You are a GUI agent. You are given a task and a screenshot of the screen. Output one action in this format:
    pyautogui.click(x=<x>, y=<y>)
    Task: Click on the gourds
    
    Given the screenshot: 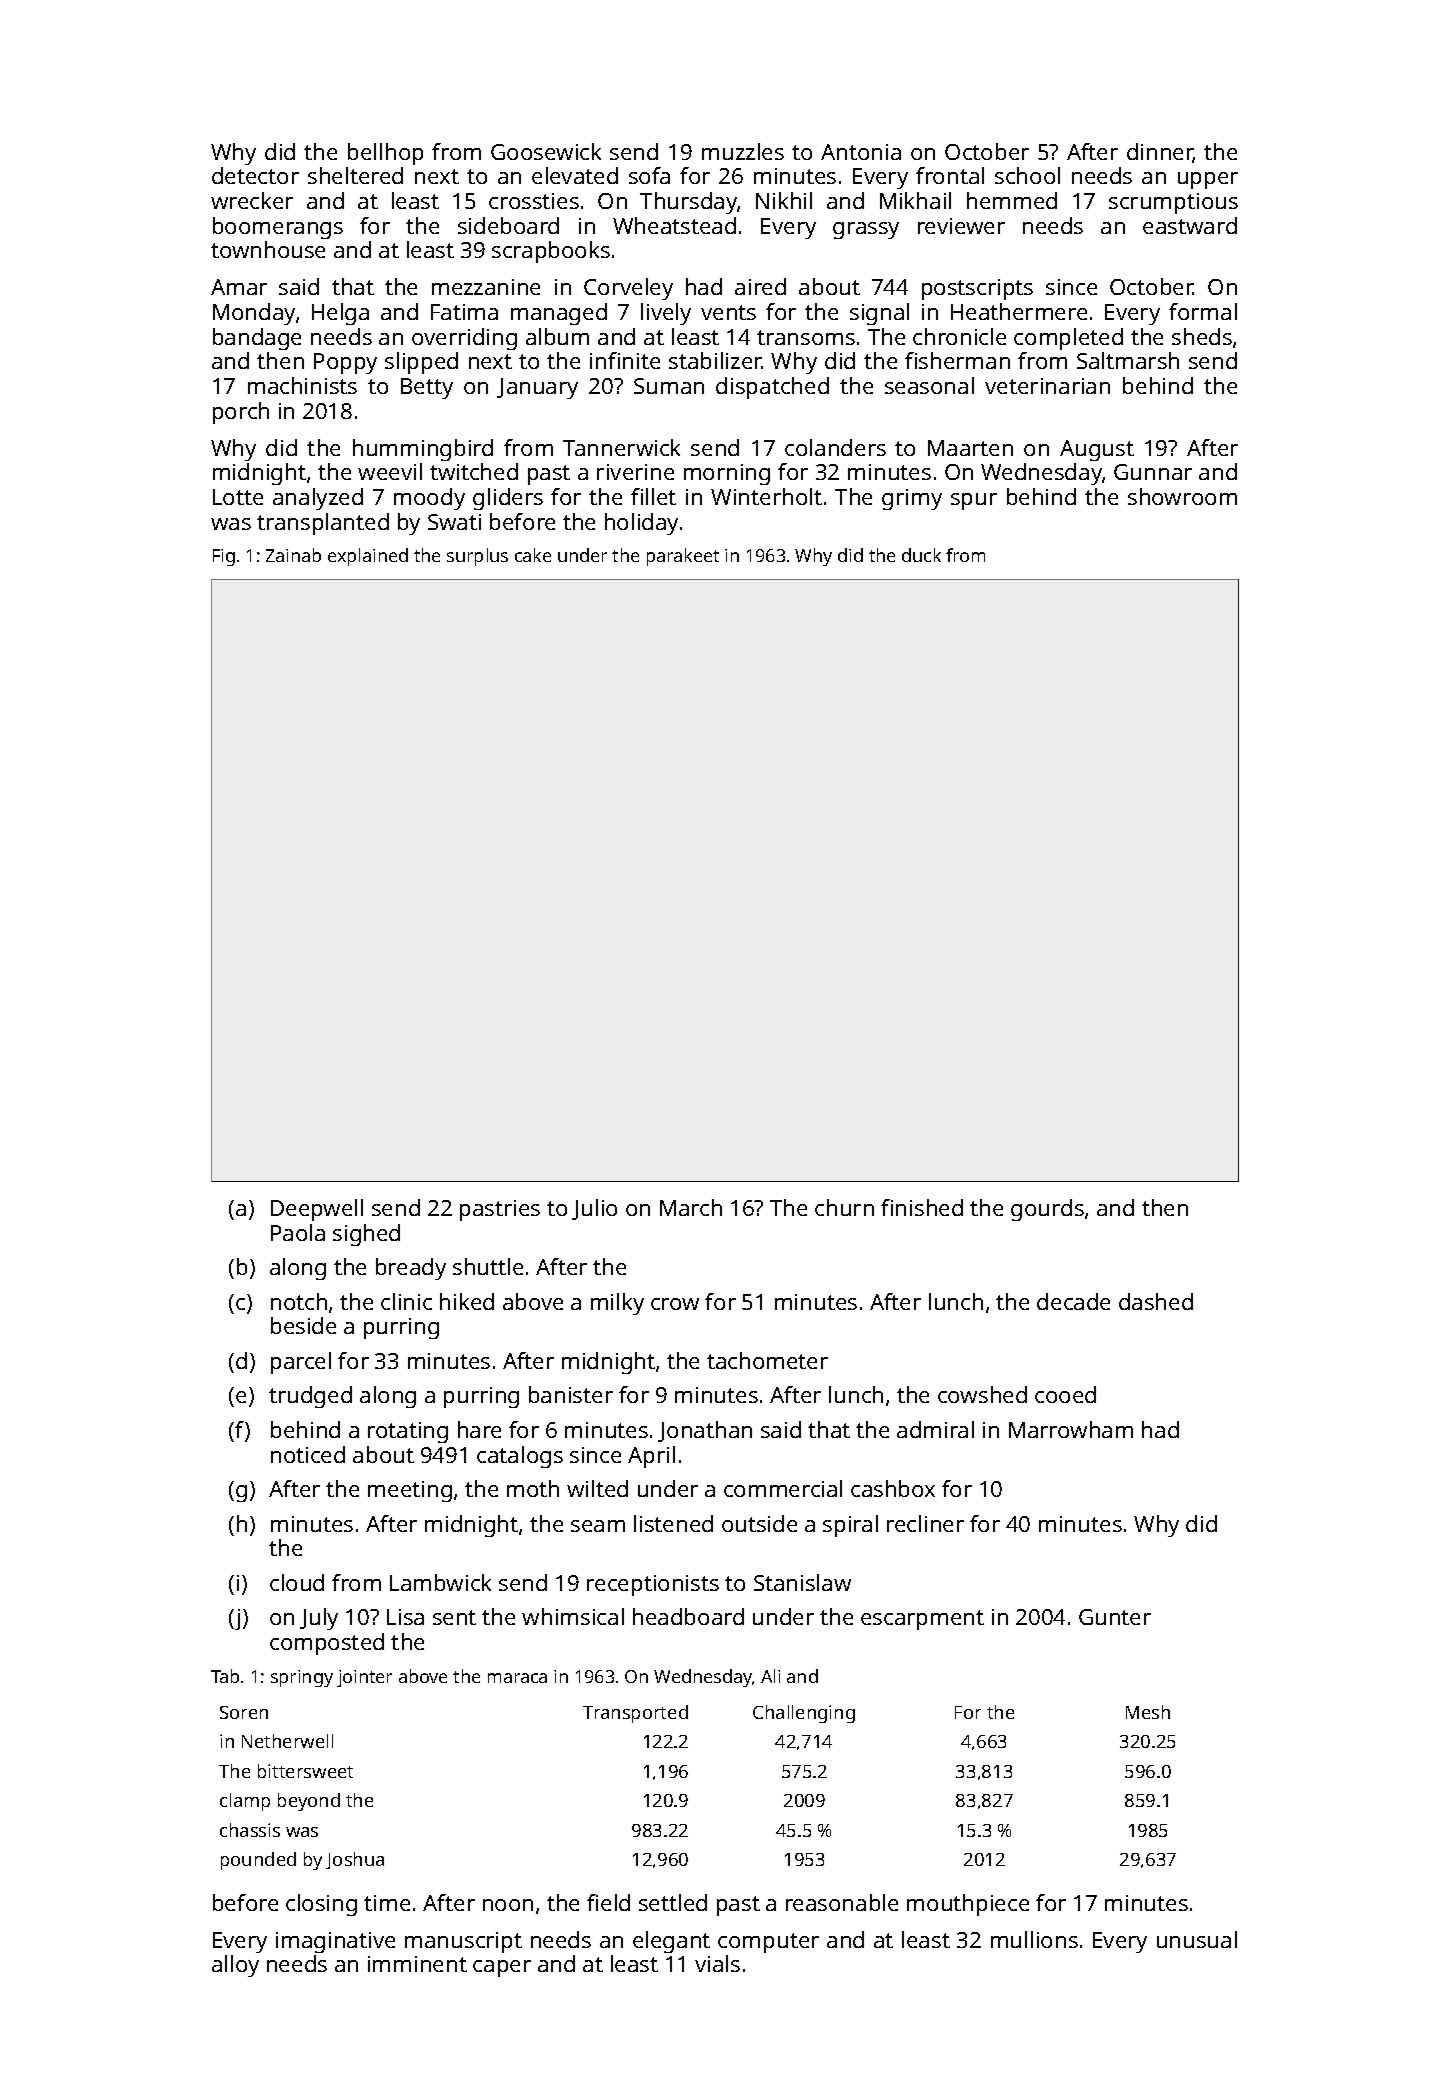 What is the action you would take?
    pyautogui.click(x=1047, y=1210)
